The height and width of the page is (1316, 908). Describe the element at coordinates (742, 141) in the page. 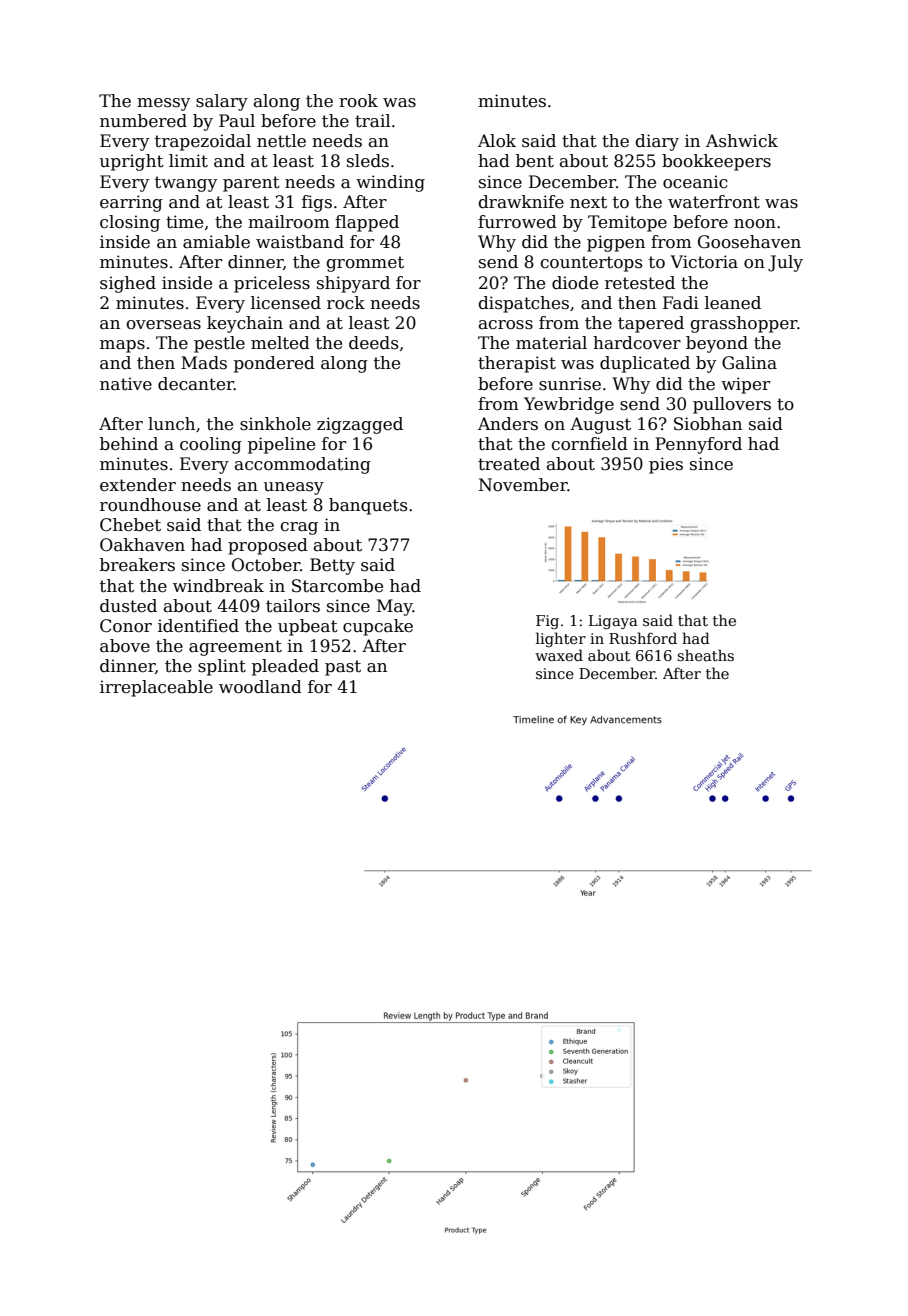

I see `Ashwick` at that location.
